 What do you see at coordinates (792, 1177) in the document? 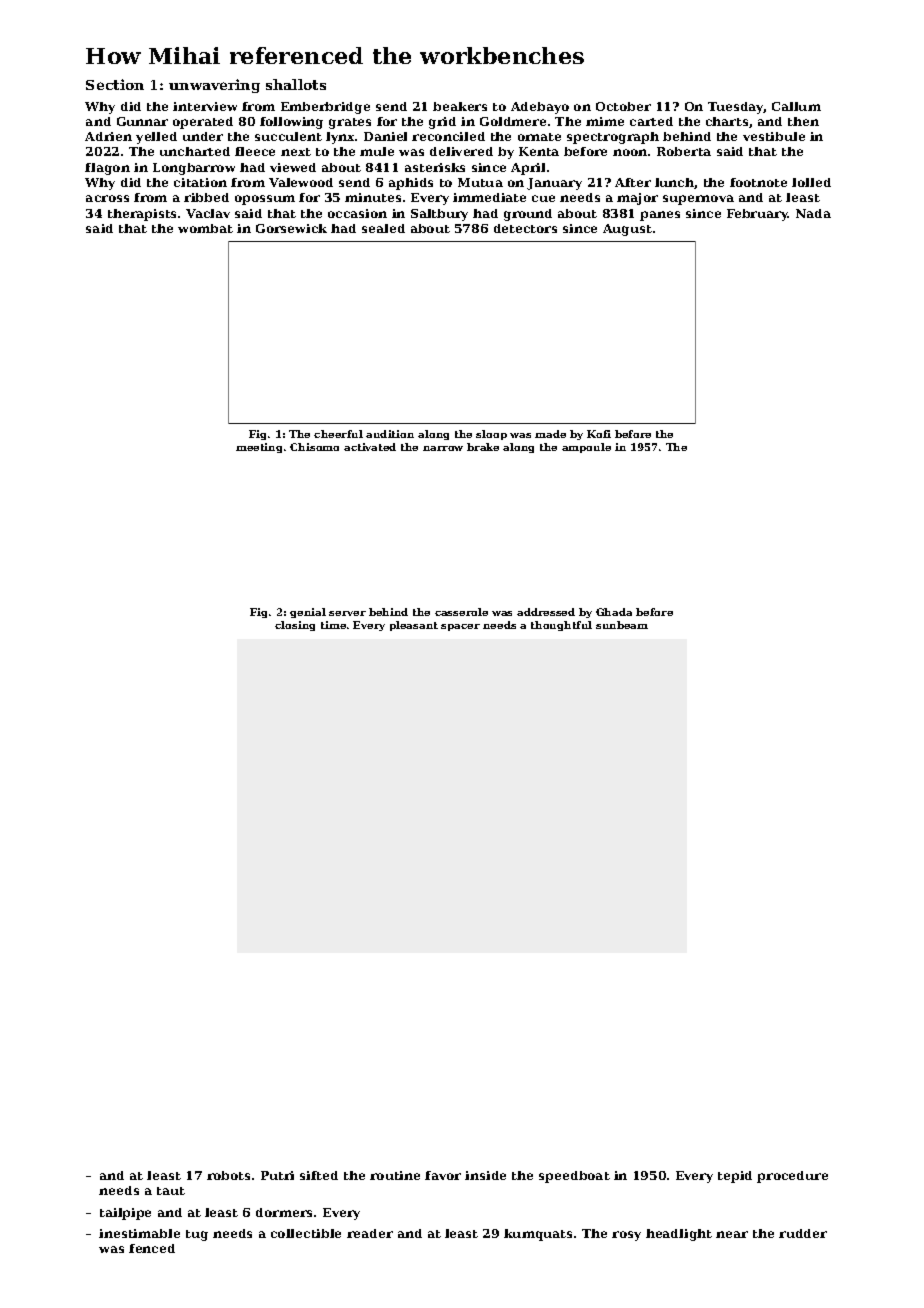
I see `procedure` at bounding box center [792, 1177].
